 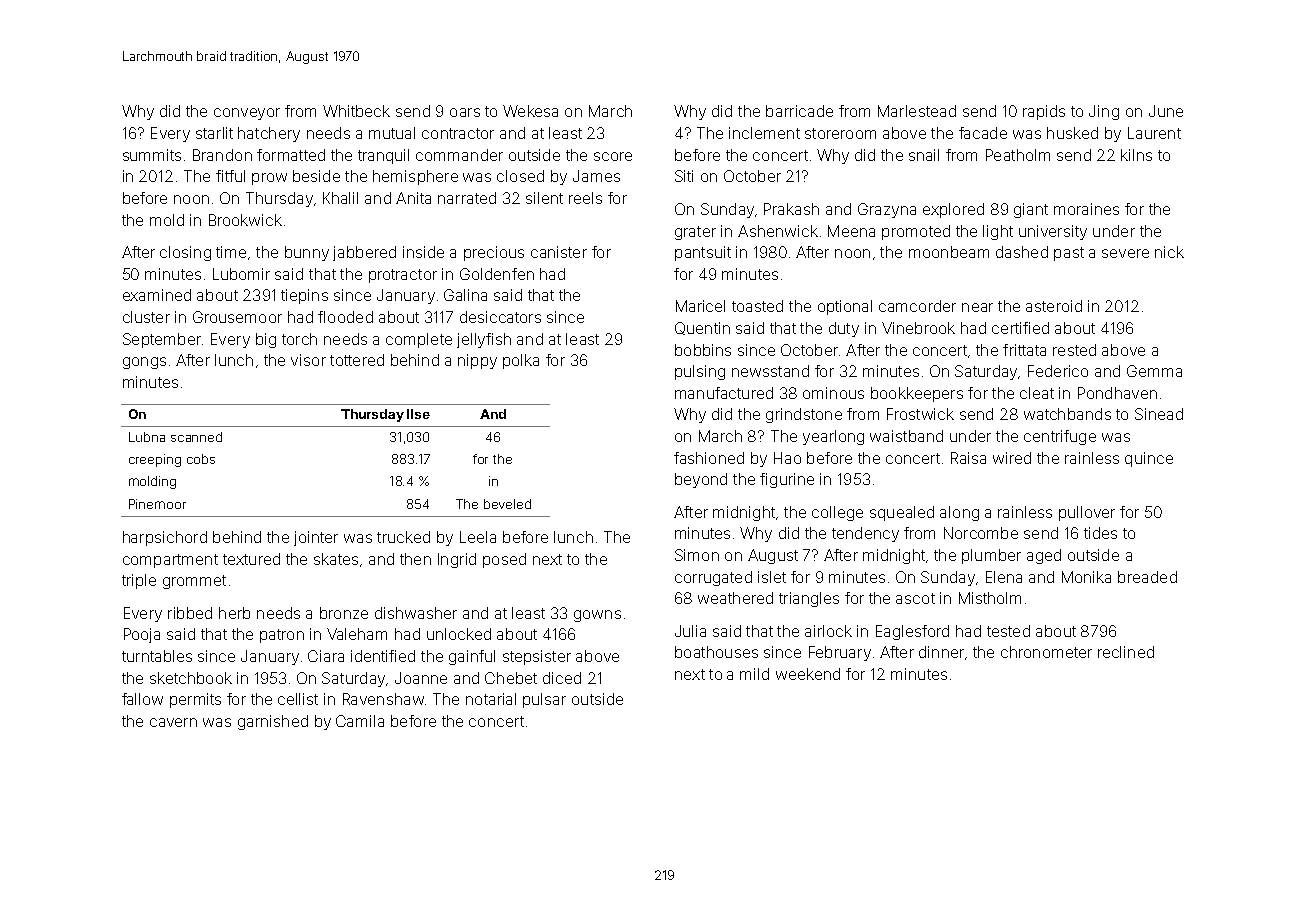 What do you see at coordinates (356, 111) in the image?
I see `Whitbeck` at bounding box center [356, 111].
